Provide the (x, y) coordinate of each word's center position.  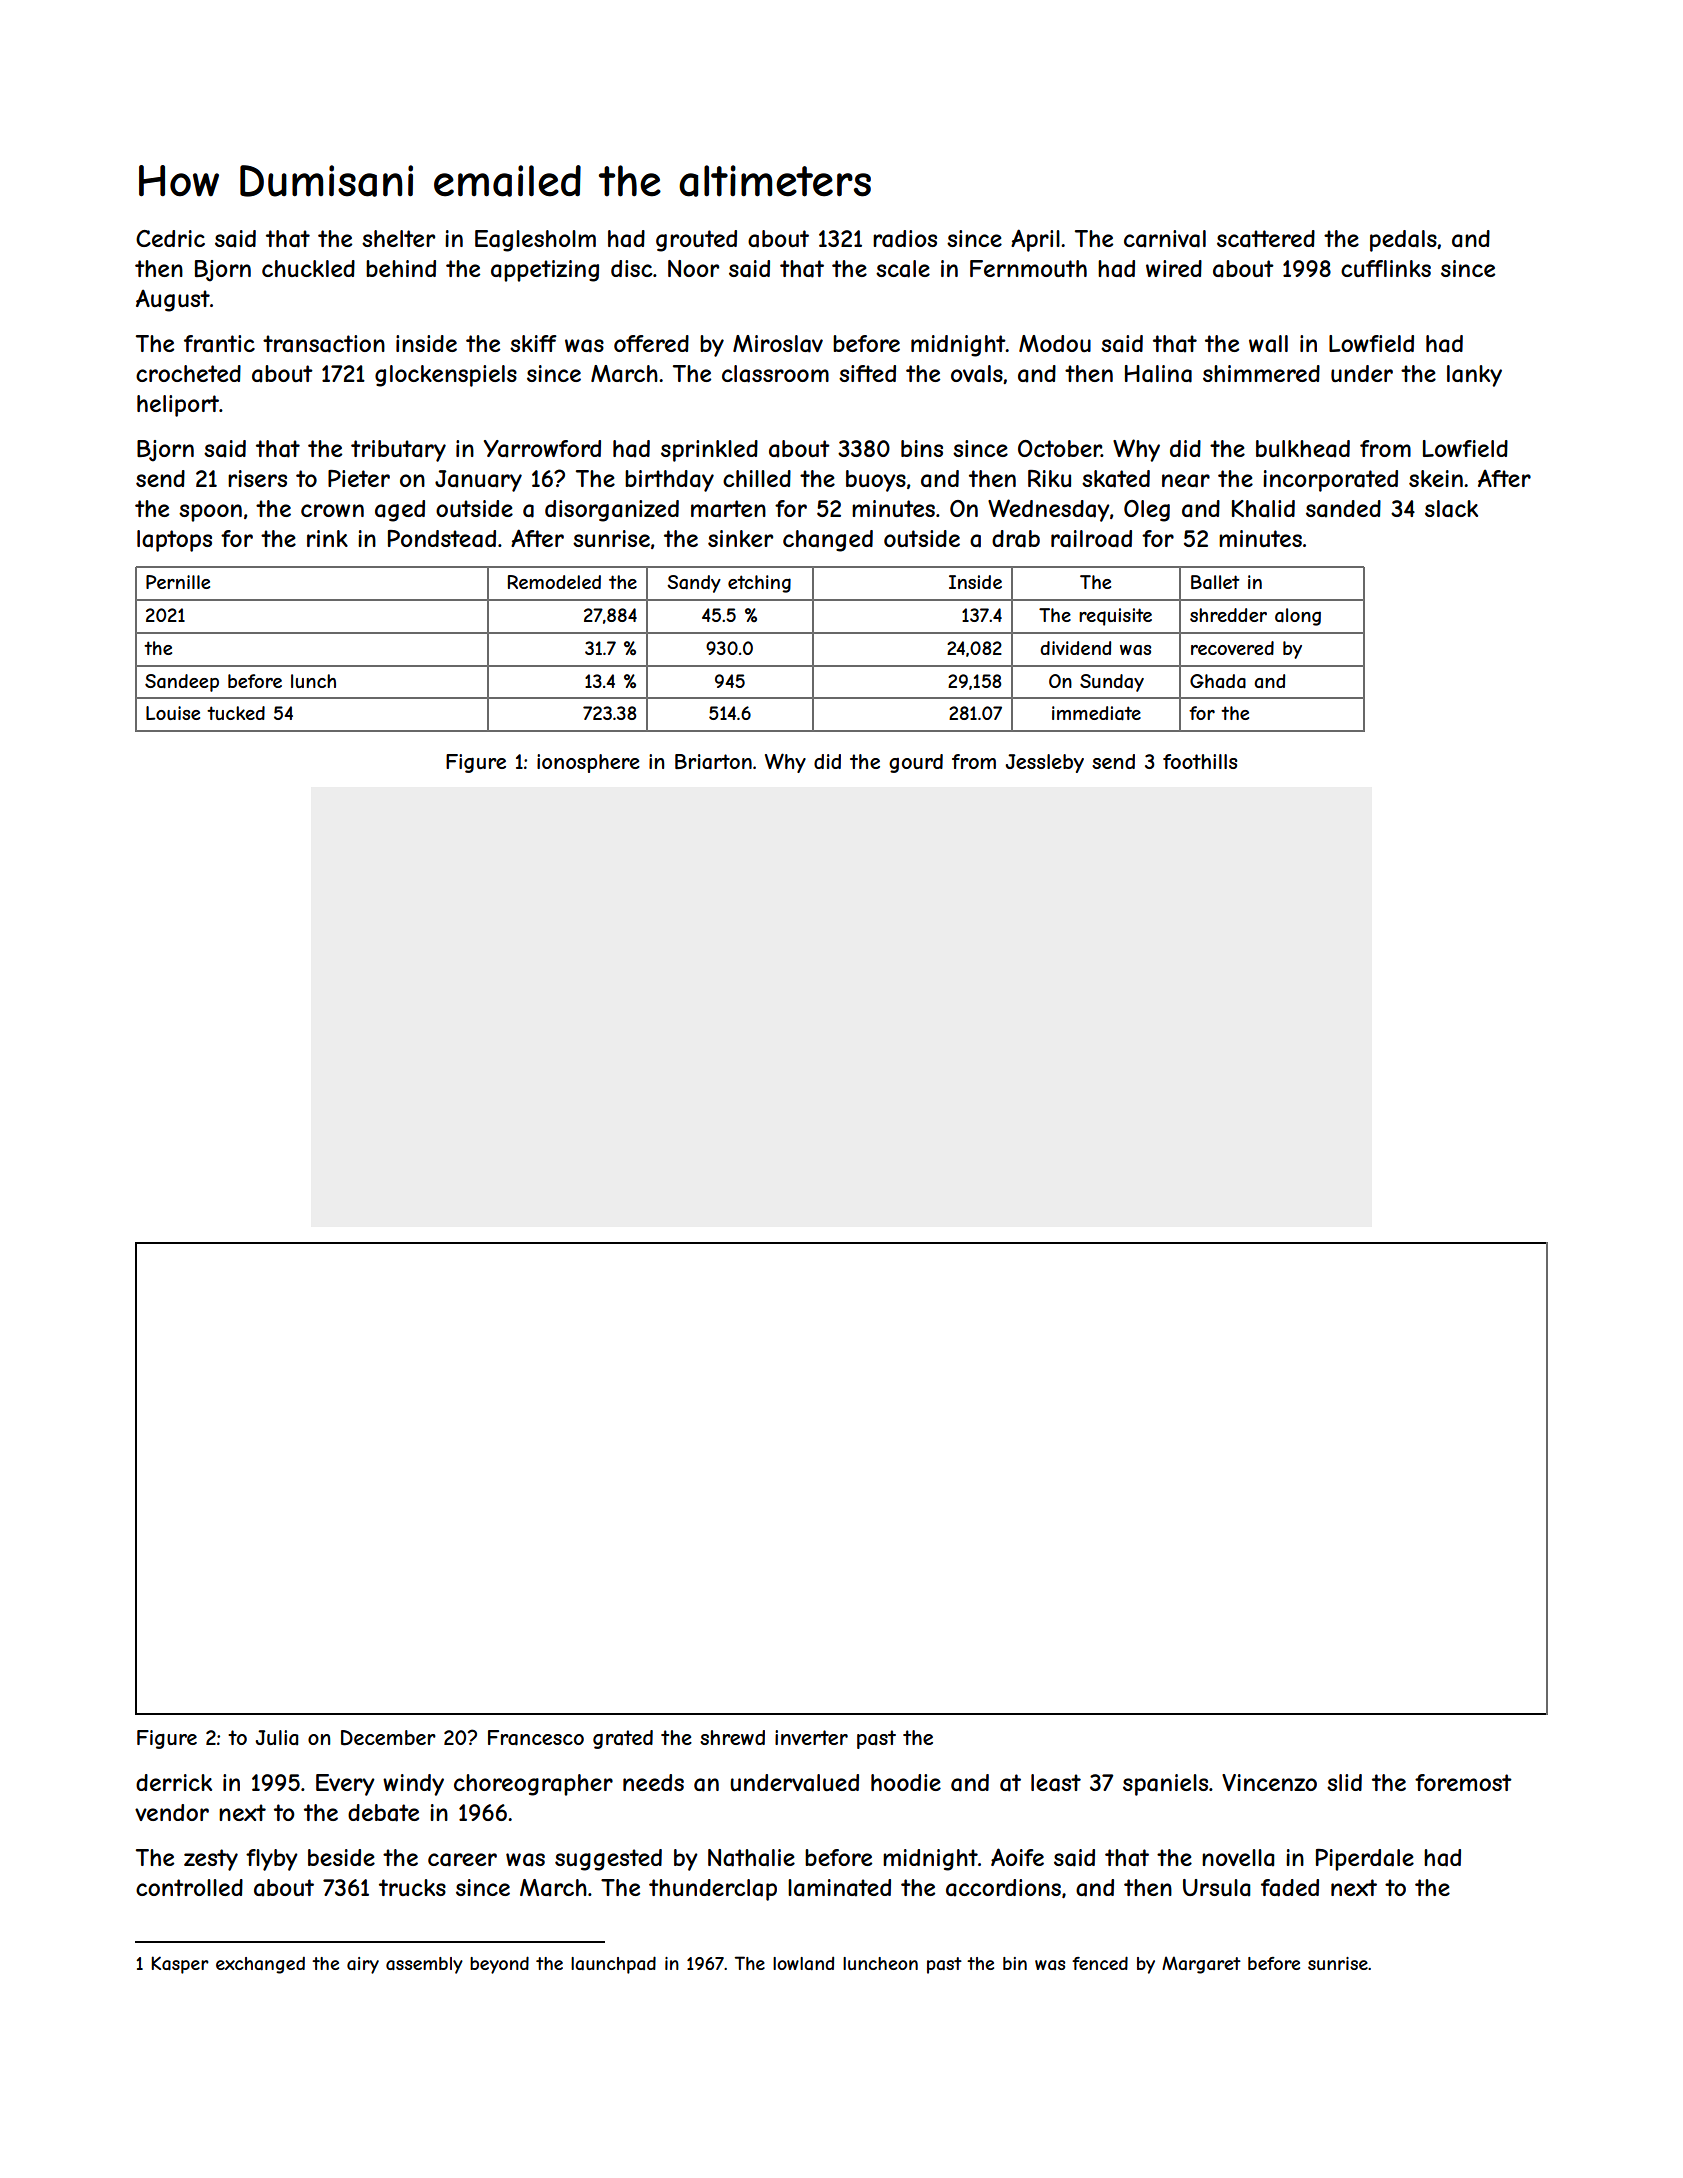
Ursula (1216, 1888)
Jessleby (1044, 763)
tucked (236, 713)
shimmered (1261, 373)
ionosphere (588, 763)
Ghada (1218, 681)
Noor (693, 268)
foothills (1200, 761)
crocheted (188, 373)
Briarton (713, 762)
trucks (412, 1887)
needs (653, 1782)
